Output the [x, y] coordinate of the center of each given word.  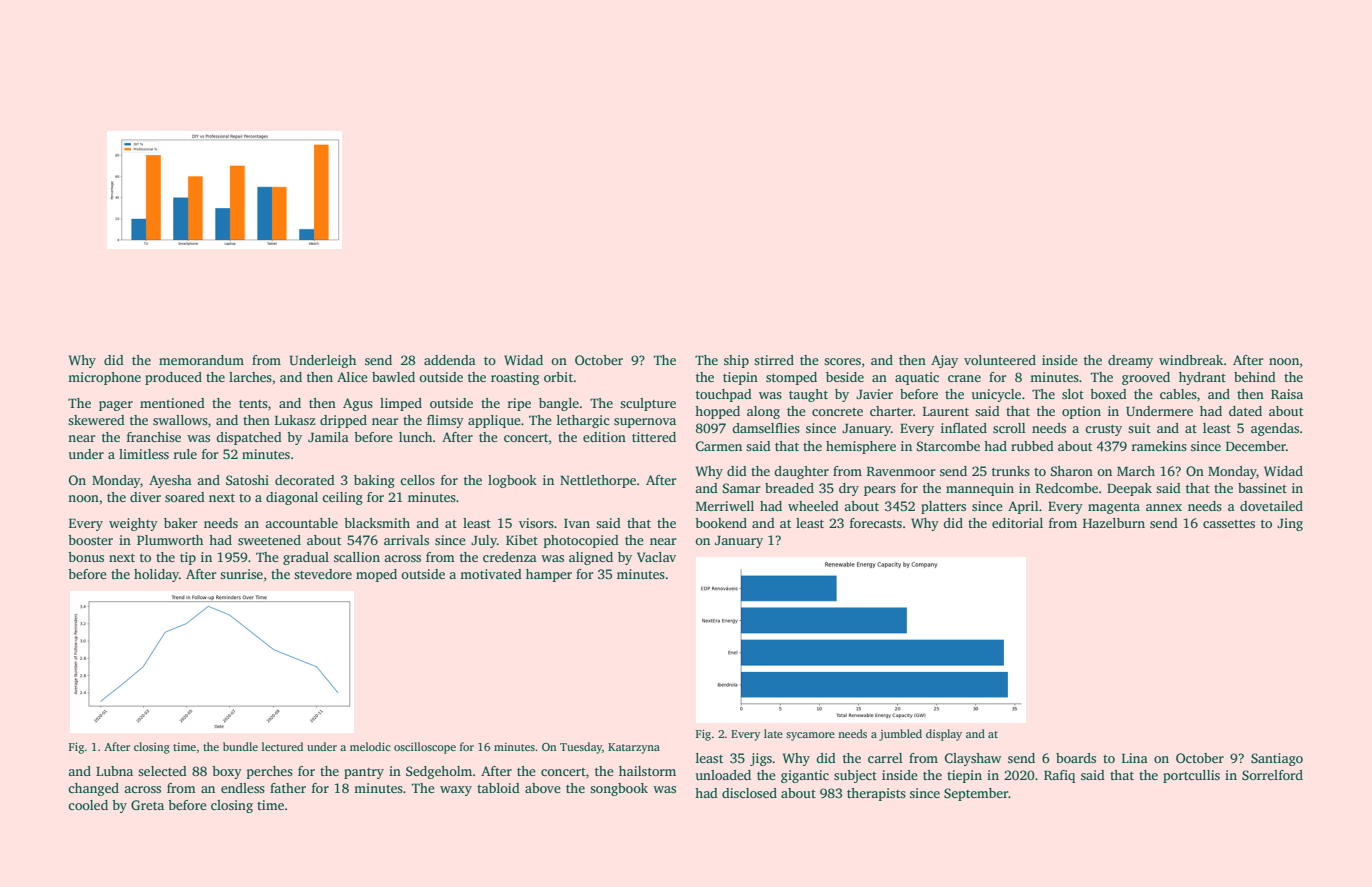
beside [845, 377]
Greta [147, 805]
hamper [549, 575]
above [543, 788]
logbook [512, 481]
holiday [156, 575]
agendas [1275, 429]
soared [185, 497]
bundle [240, 746]
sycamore [810, 736]
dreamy [1130, 361]
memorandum [201, 360]
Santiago [1277, 759]
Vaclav [656, 557]
